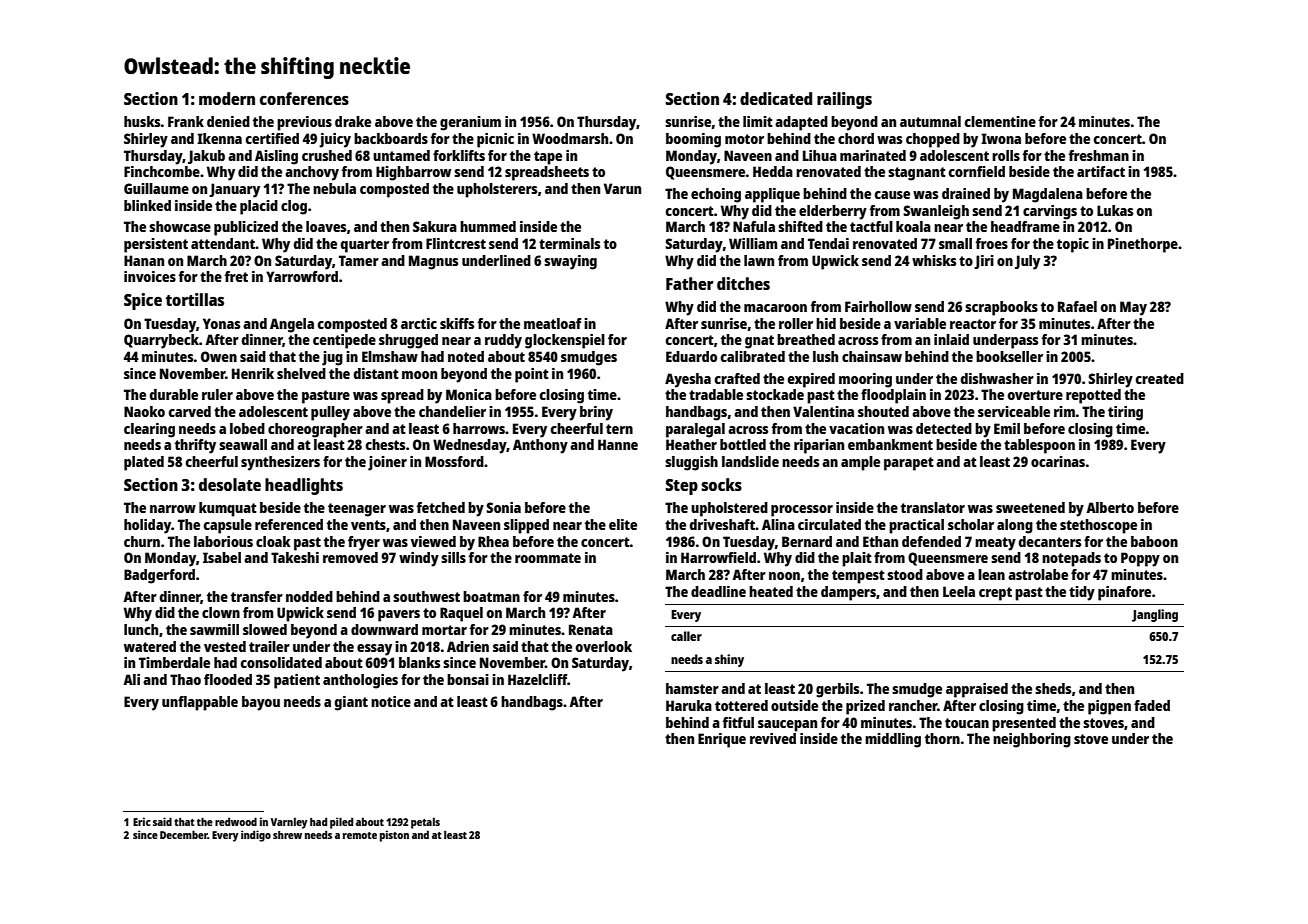 This screenshot has width=1308, height=924. What do you see at coordinates (916, 526) in the screenshot?
I see `practical` at bounding box center [916, 526].
